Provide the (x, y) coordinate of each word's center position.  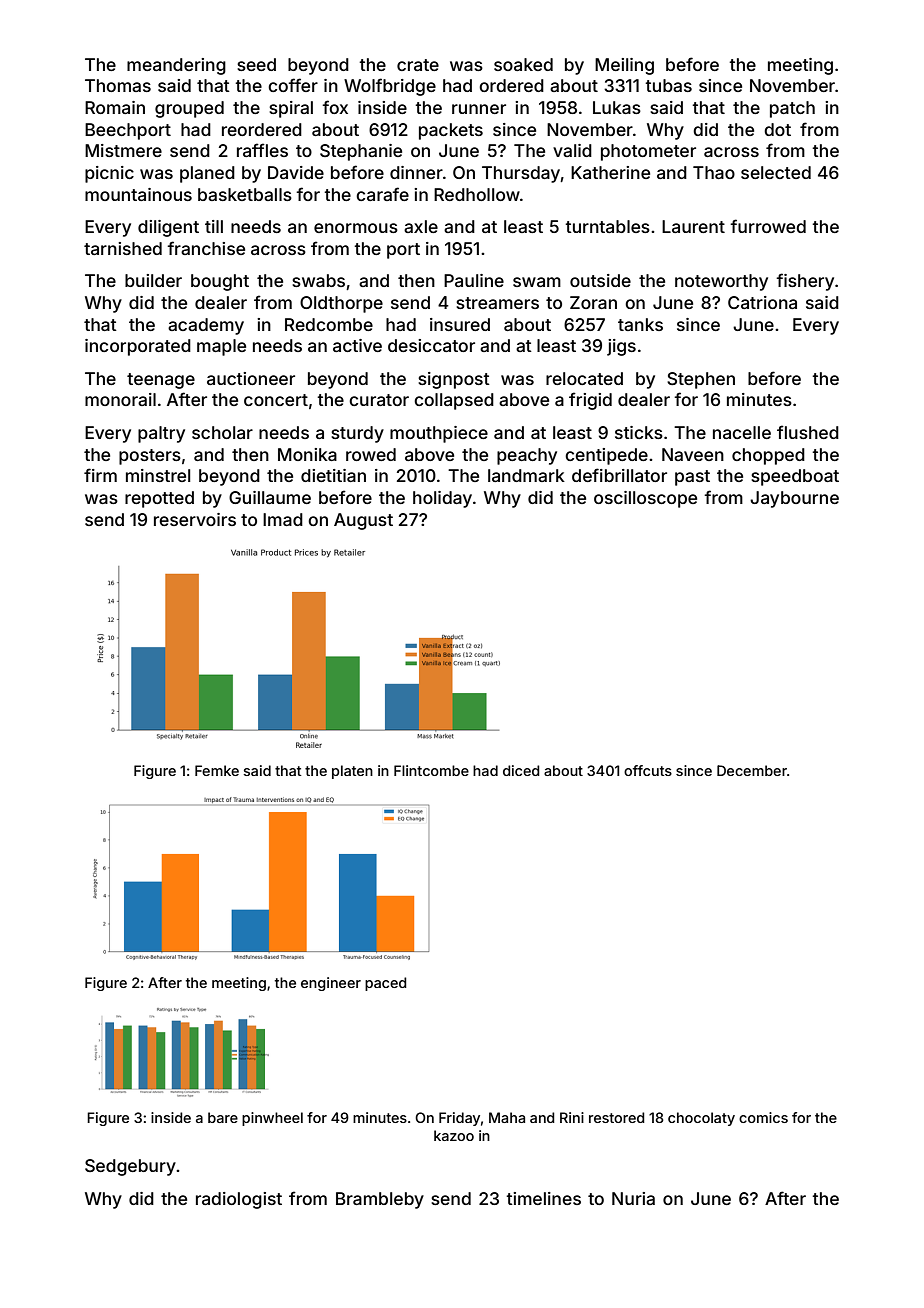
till (214, 226)
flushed (808, 432)
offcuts (648, 770)
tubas (668, 85)
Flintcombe (431, 770)
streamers (497, 303)
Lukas (617, 107)
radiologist (239, 1200)
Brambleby (380, 1200)
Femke (217, 770)
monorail (120, 399)
